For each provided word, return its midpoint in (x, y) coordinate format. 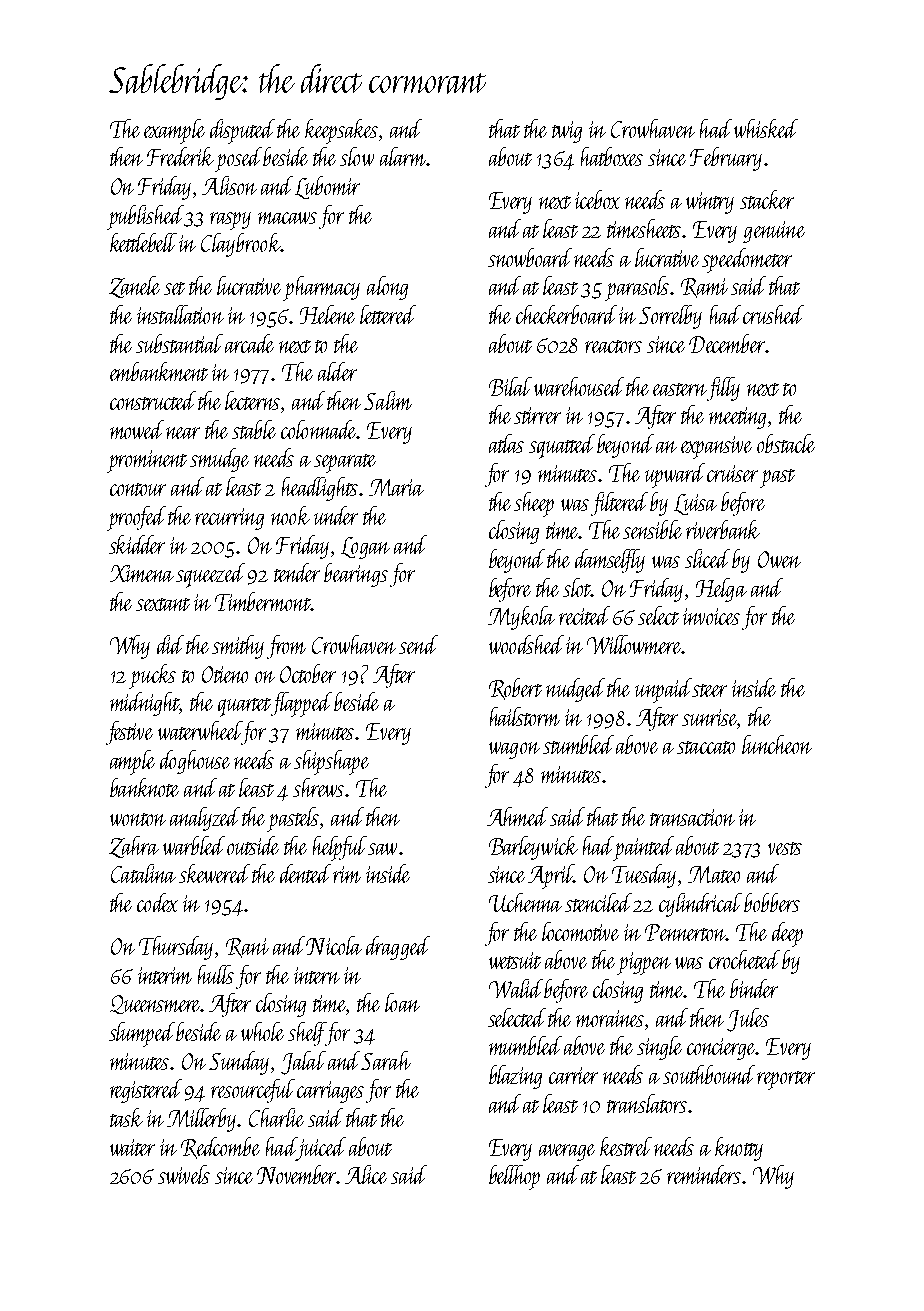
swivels (184, 1174)
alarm (403, 156)
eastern (680, 389)
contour (138, 489)
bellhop (514, 1177)
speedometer (747, 260)
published (146, 217)
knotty (739, 1149)
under (336, 515)
